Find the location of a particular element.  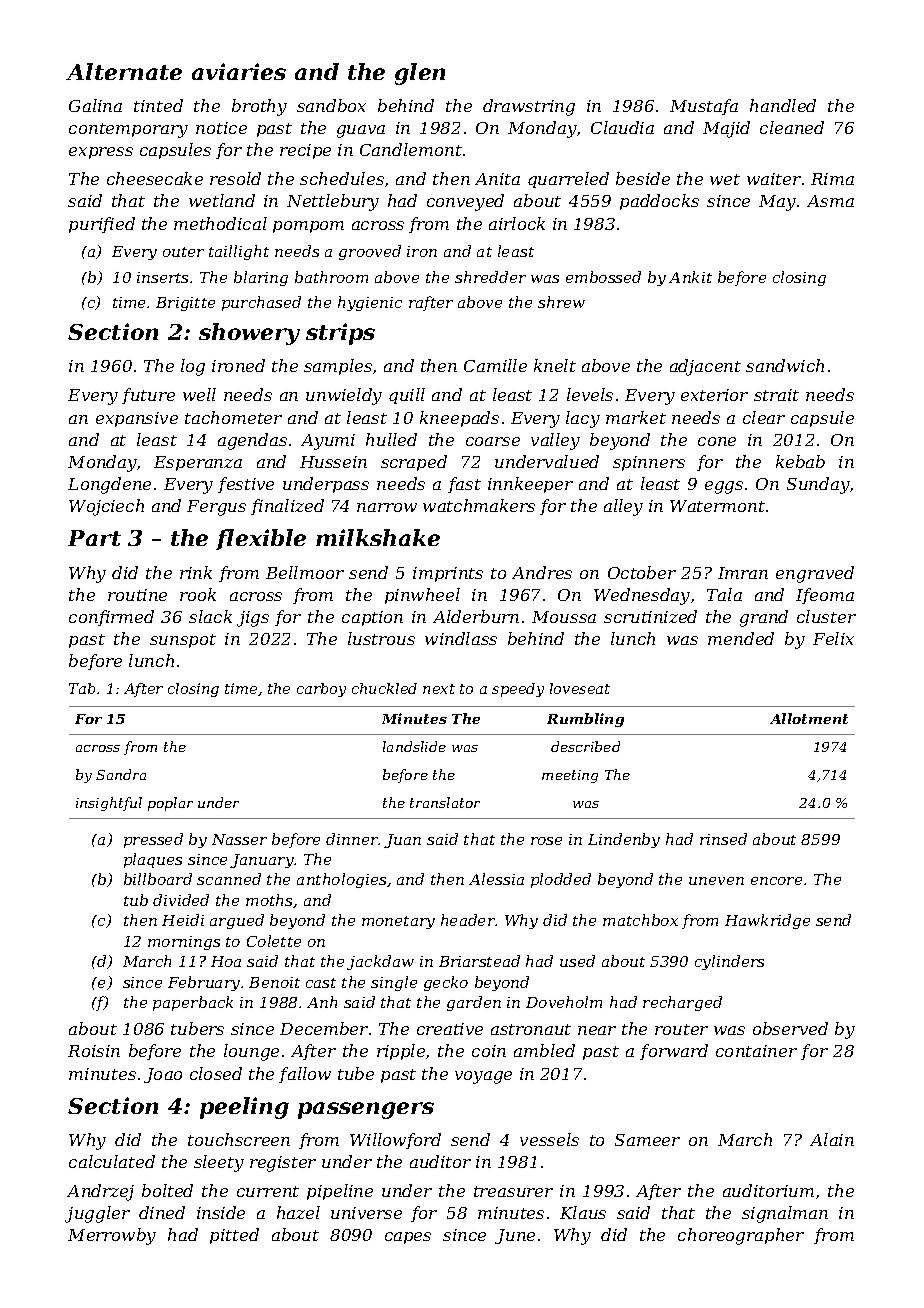

described is located at coordinates (585, 746).
